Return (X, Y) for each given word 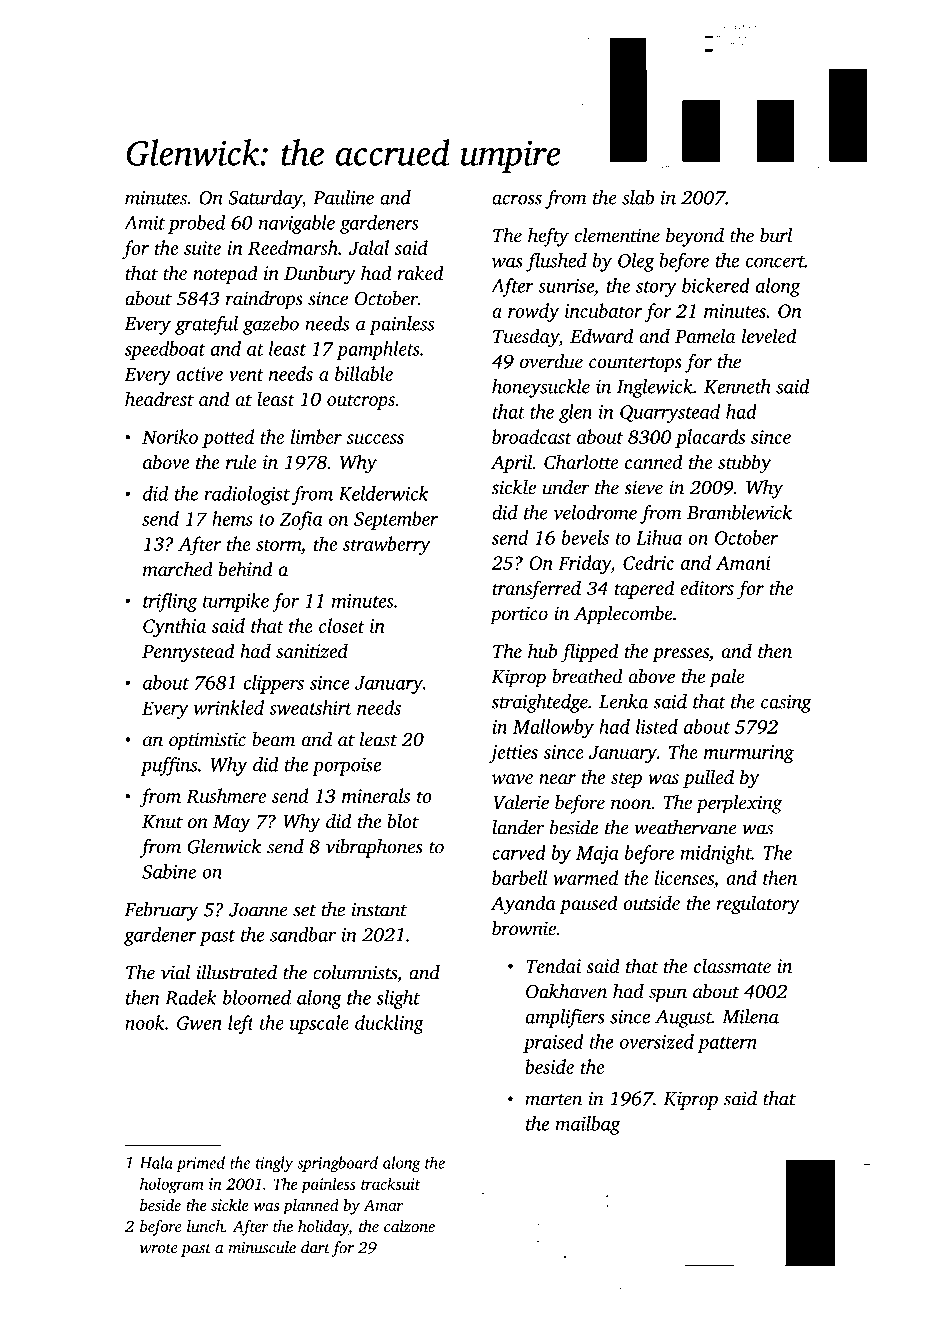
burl (776, 235)
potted (228, 438)
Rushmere (226, 795)
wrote (159, 1249)
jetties (513, 754)
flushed (556, 262)
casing (786, 703)
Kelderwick (384, 493)
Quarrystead (670, 413)
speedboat (165, 350)
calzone (409, 1226)
